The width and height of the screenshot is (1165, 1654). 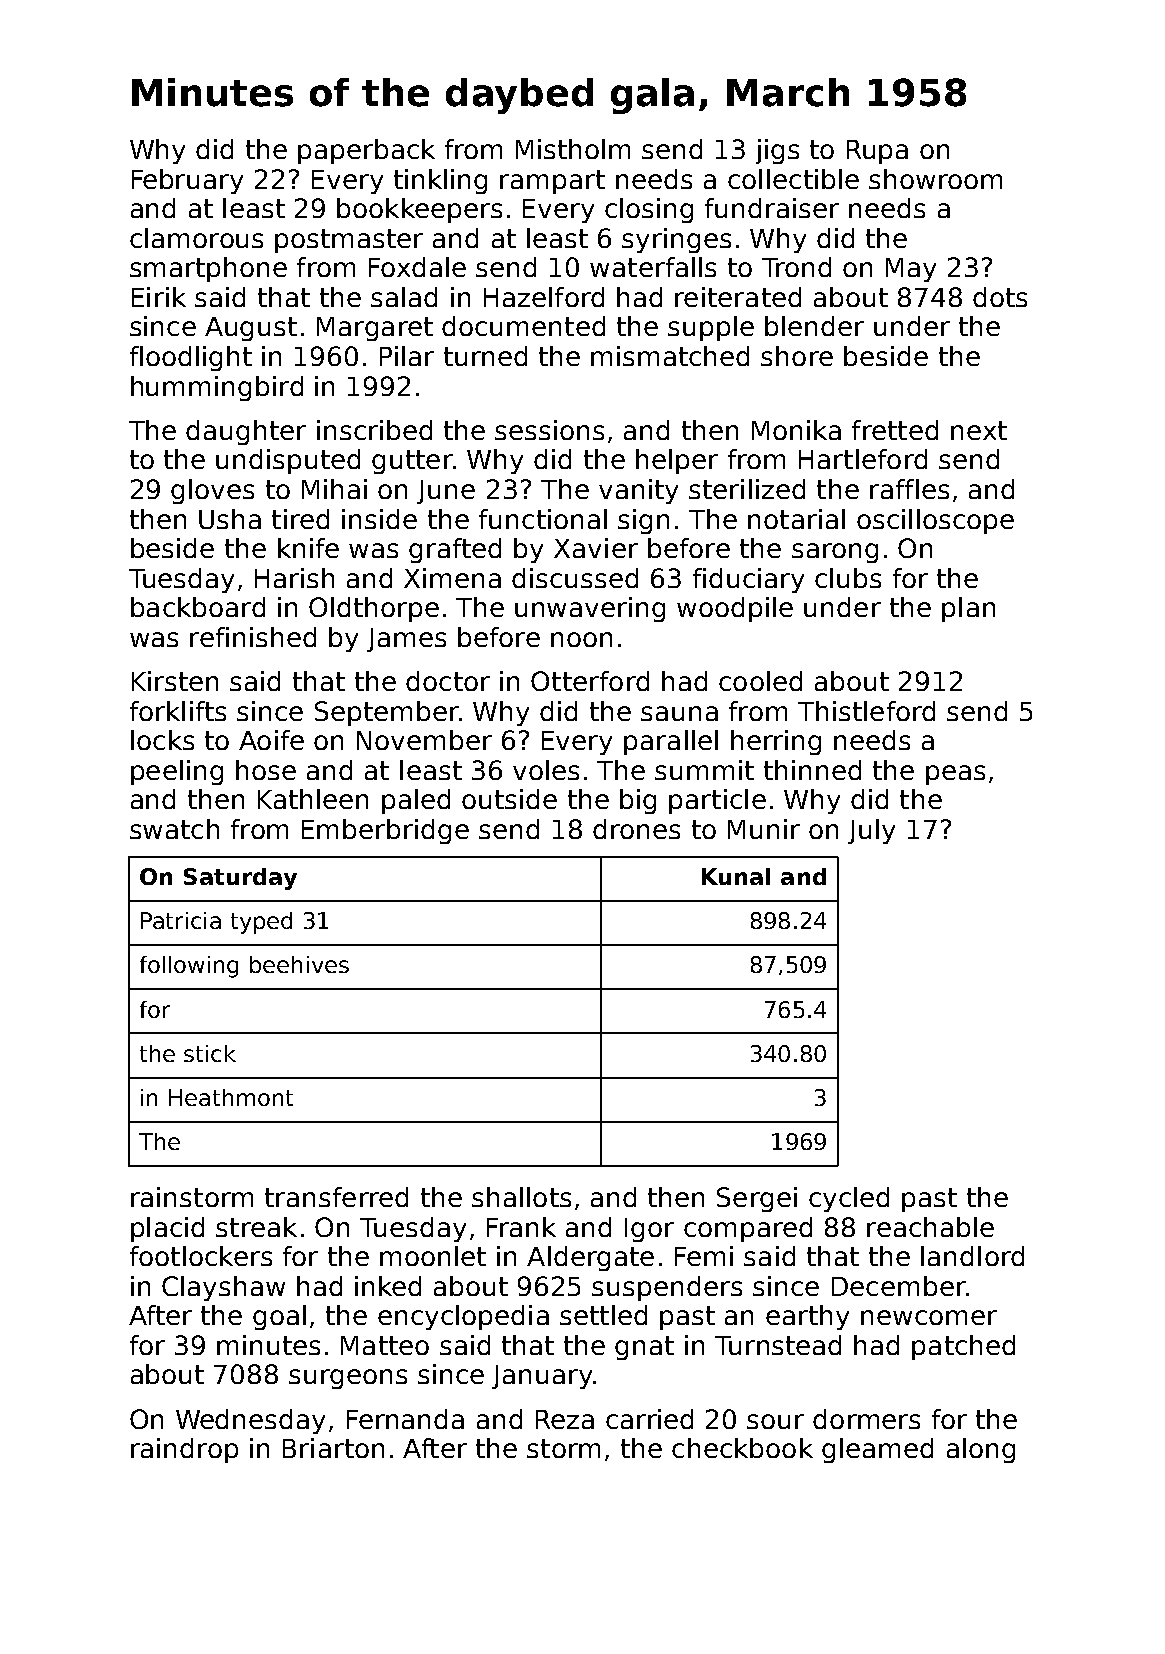 I want to click on goal, so click(x=279, y=1317).
